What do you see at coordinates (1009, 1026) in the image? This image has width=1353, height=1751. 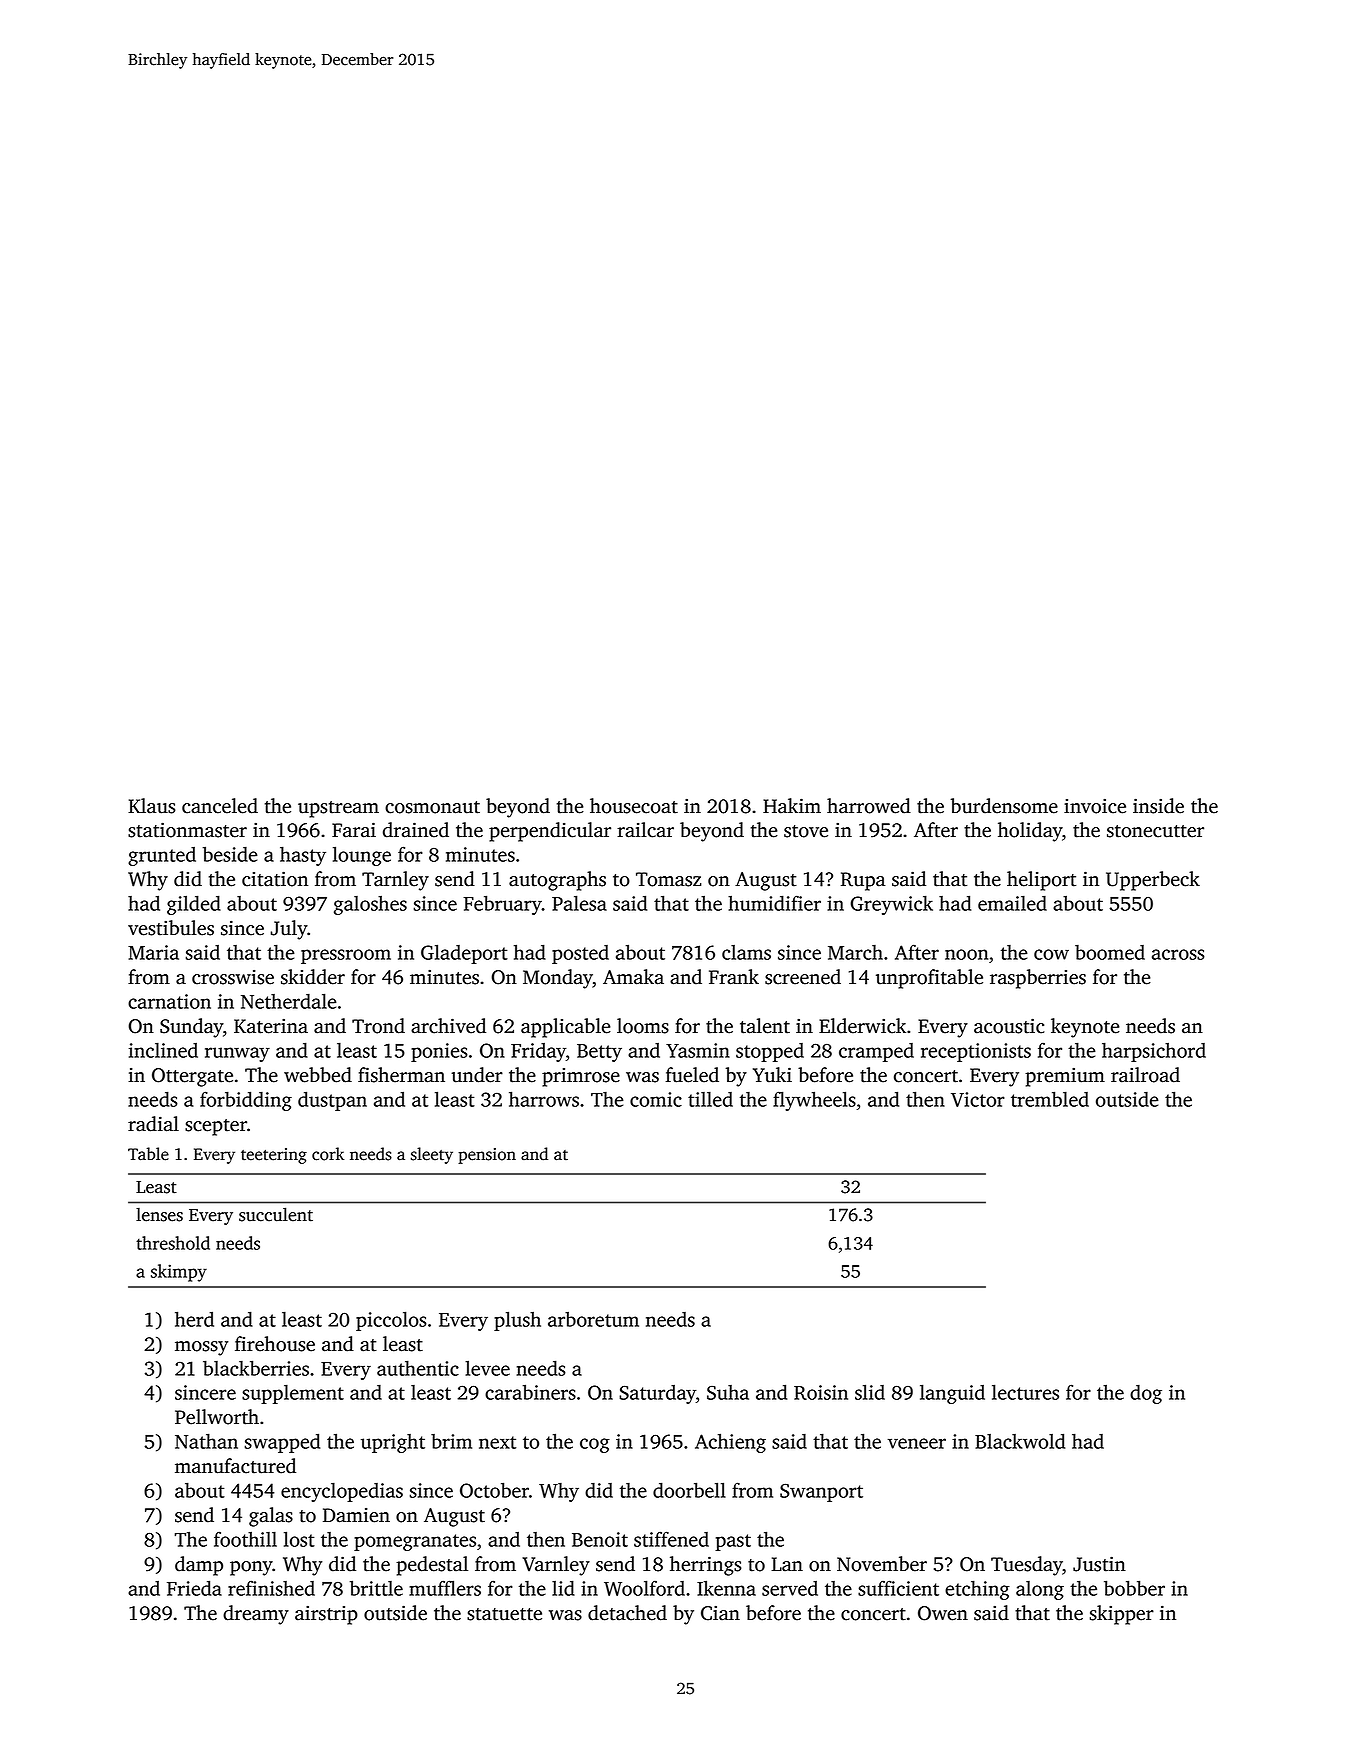 I see `acoustic` at bounding box center [1009, 1026].
